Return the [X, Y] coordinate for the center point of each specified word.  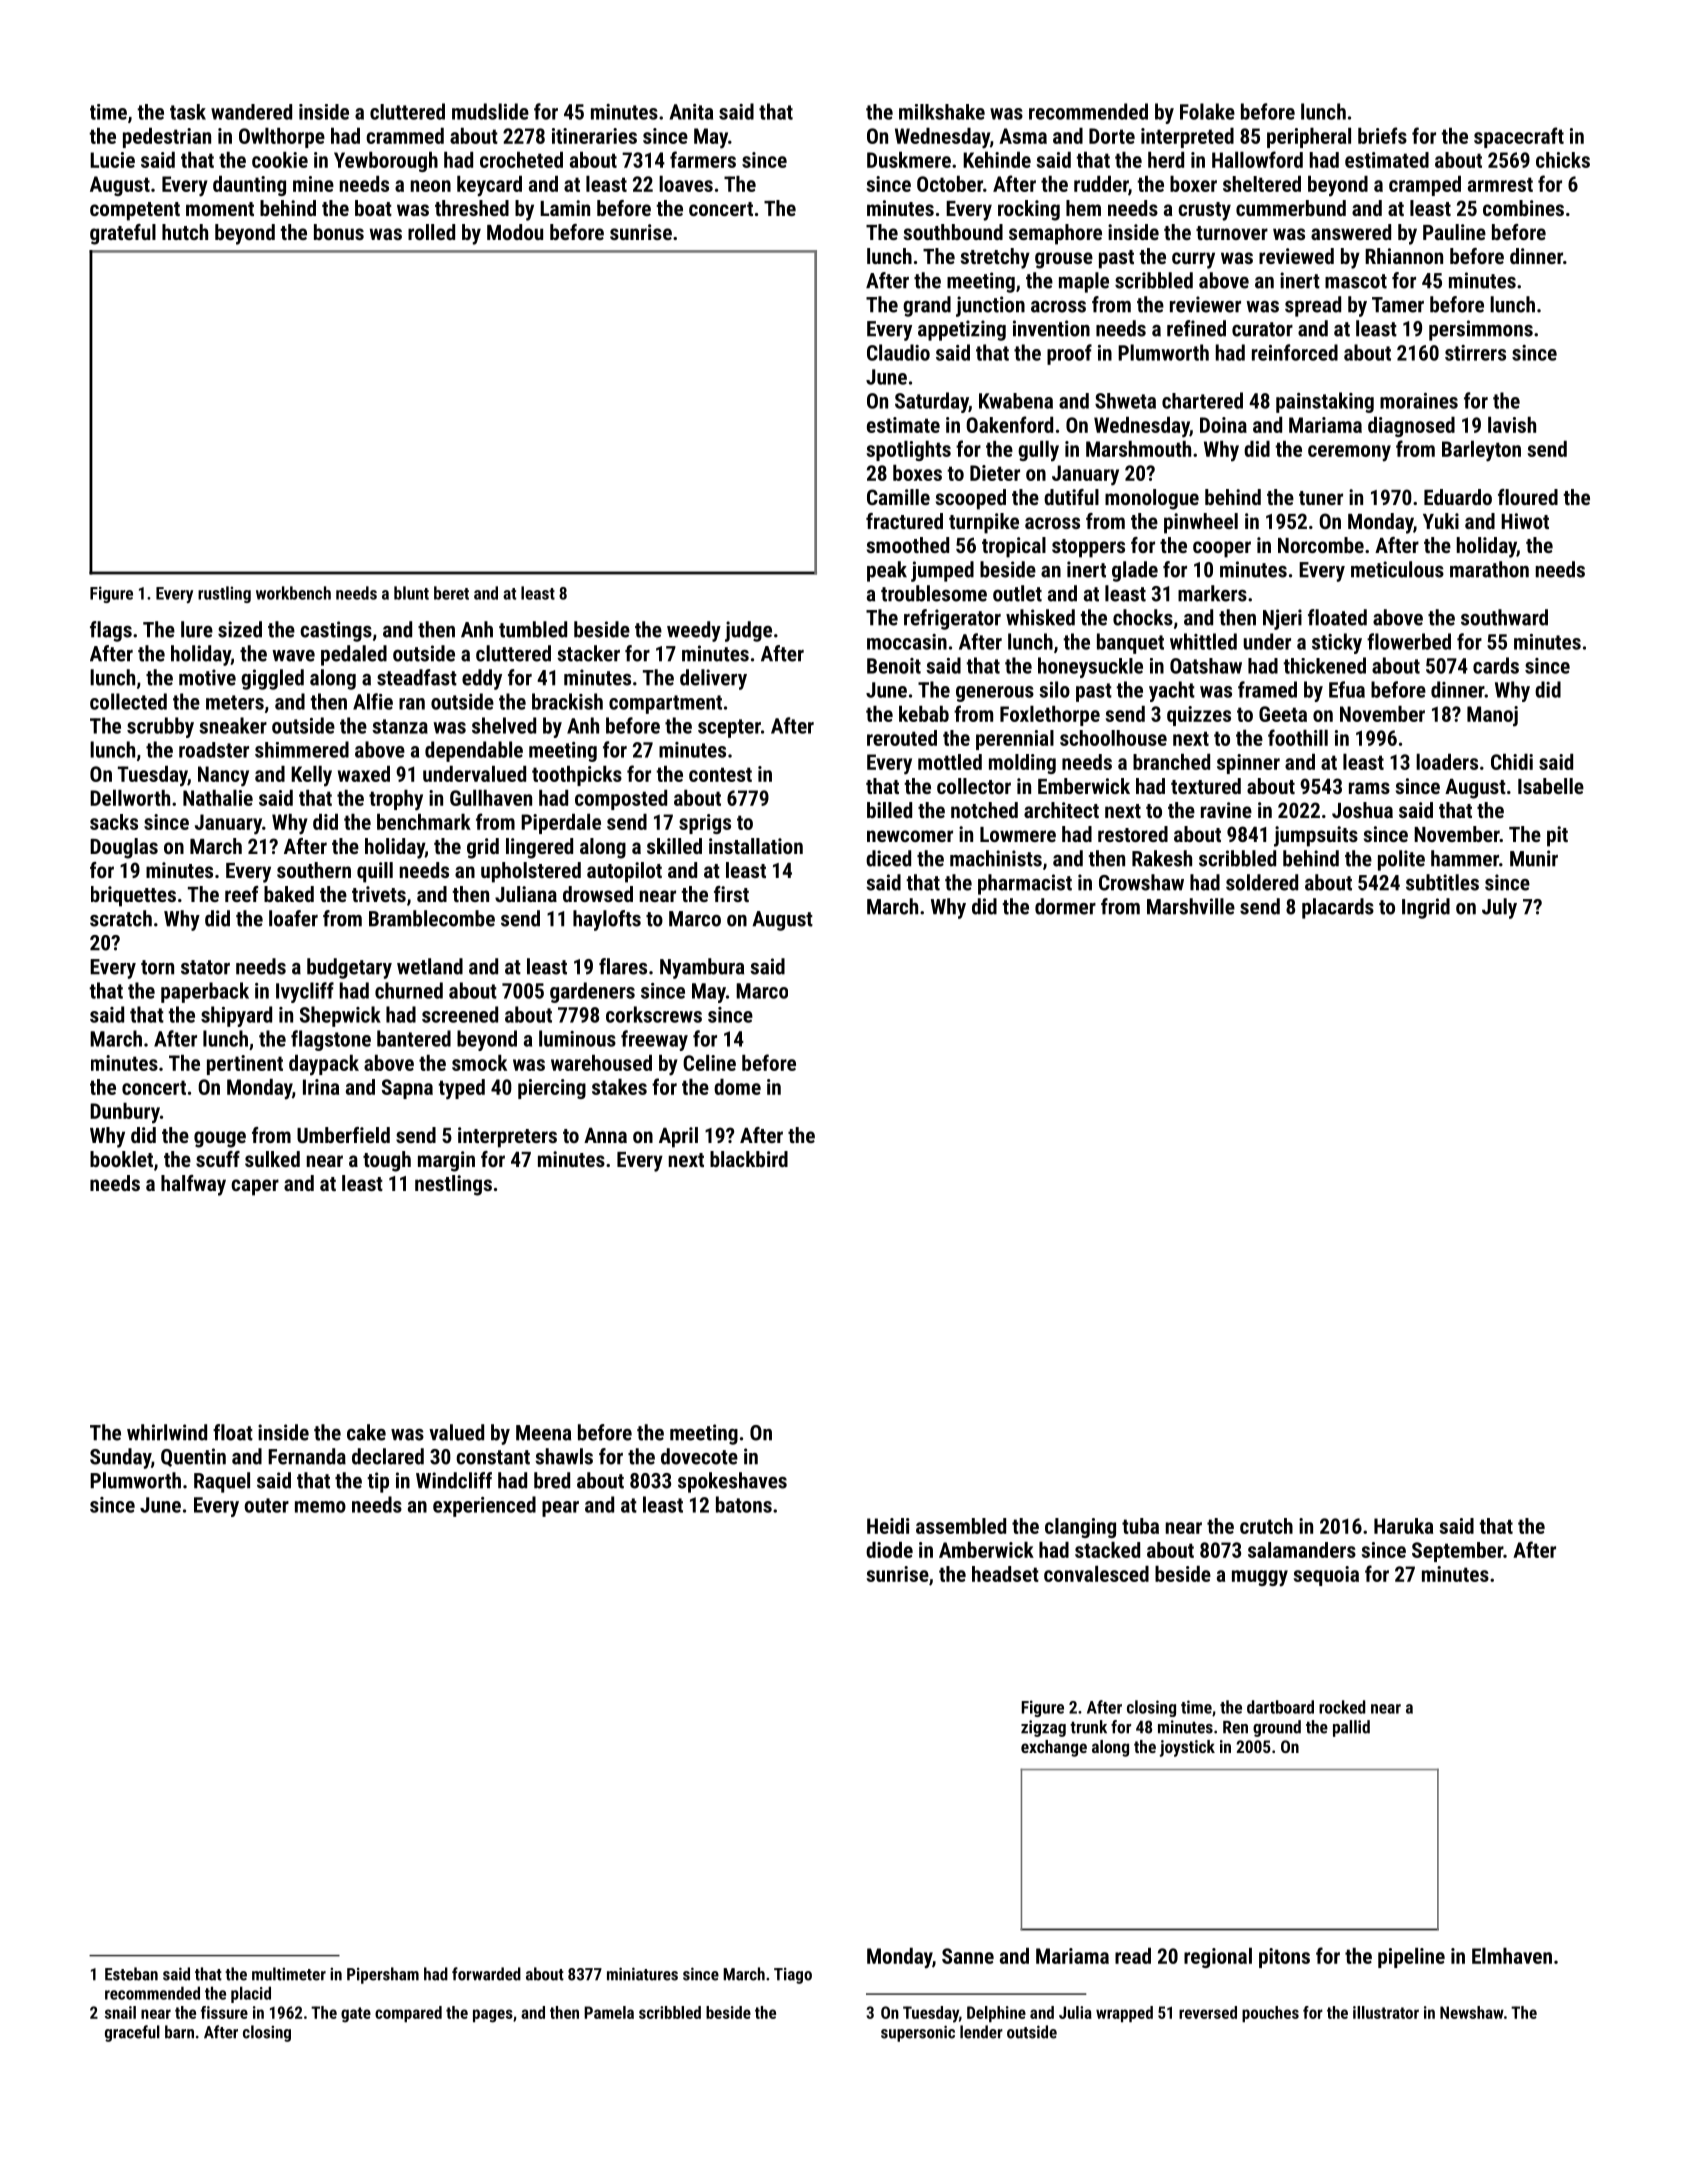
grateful [123, 234]
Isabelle [1551, 786]
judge [748, 631]
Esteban [131, 1974]
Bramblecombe [432, 918]
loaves [686, 184]
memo [320, 1507]
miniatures [642, 1974]
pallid [1351, 1728]
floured [1528, 497]
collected [128, 701]
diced [888, 858]
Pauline [1454, 232]
